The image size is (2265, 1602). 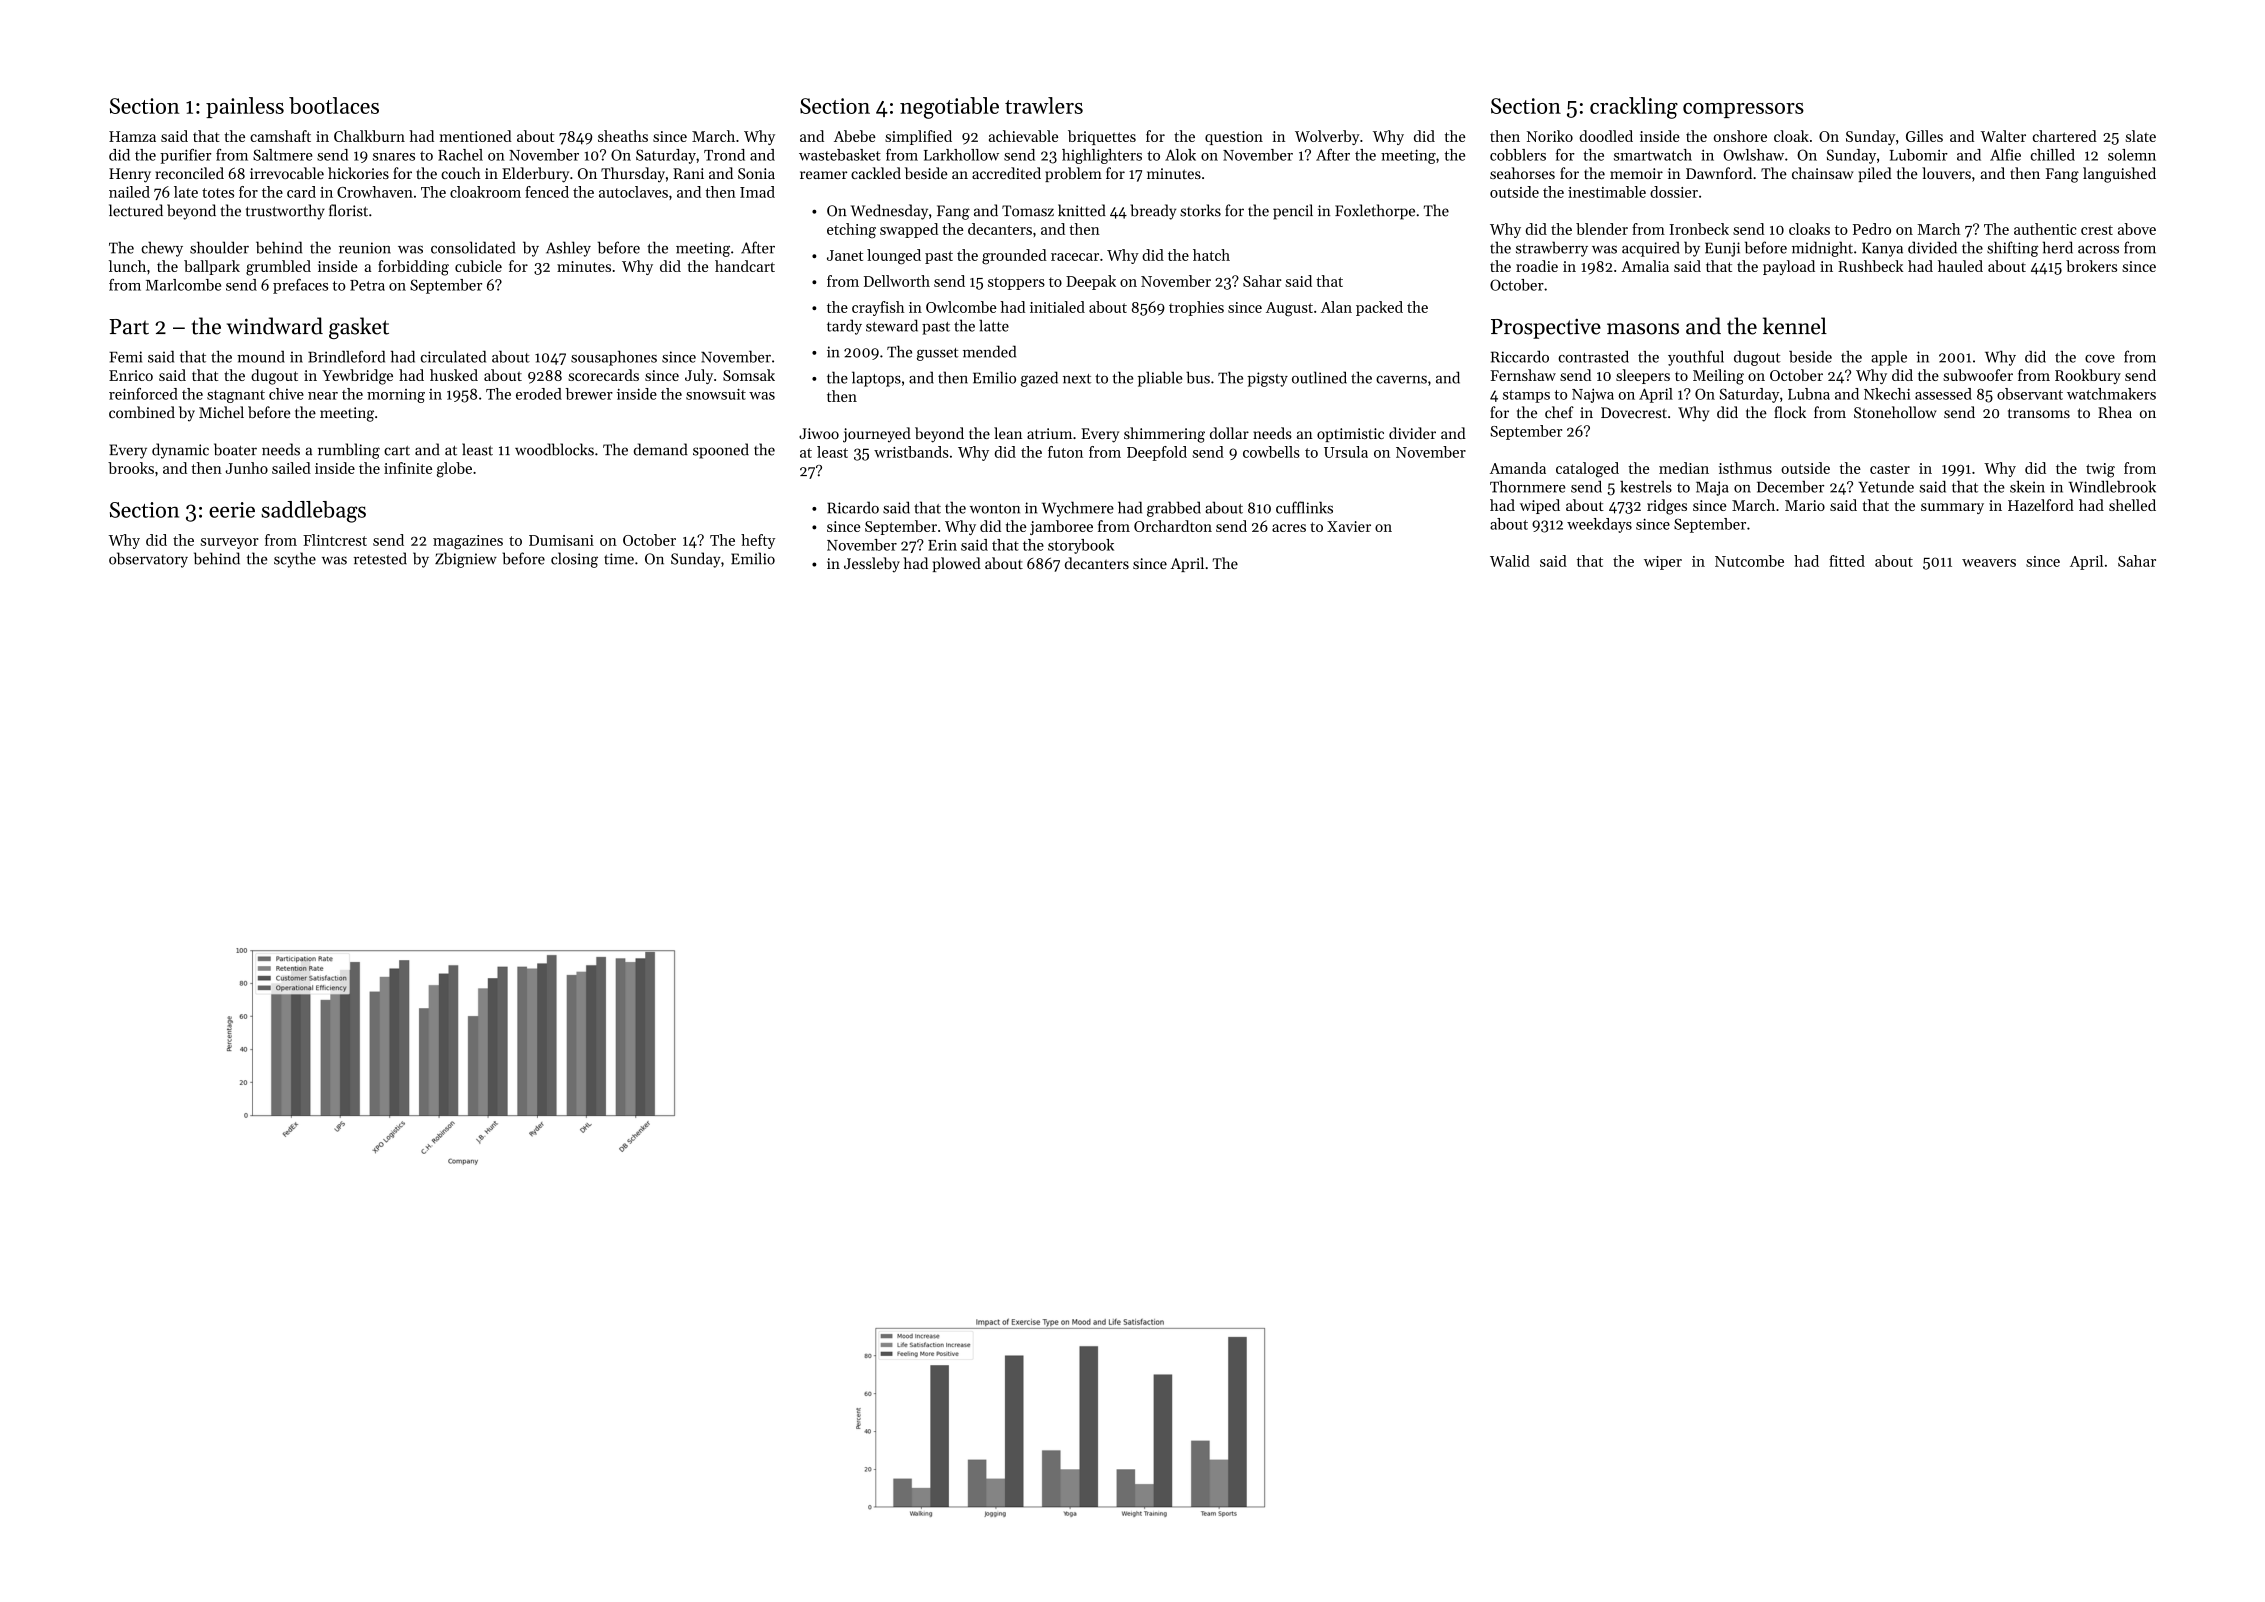 What do you see at coordinates (918, 137) in the screenshot?
I see `simplified` at bounding box center [918, 137].
